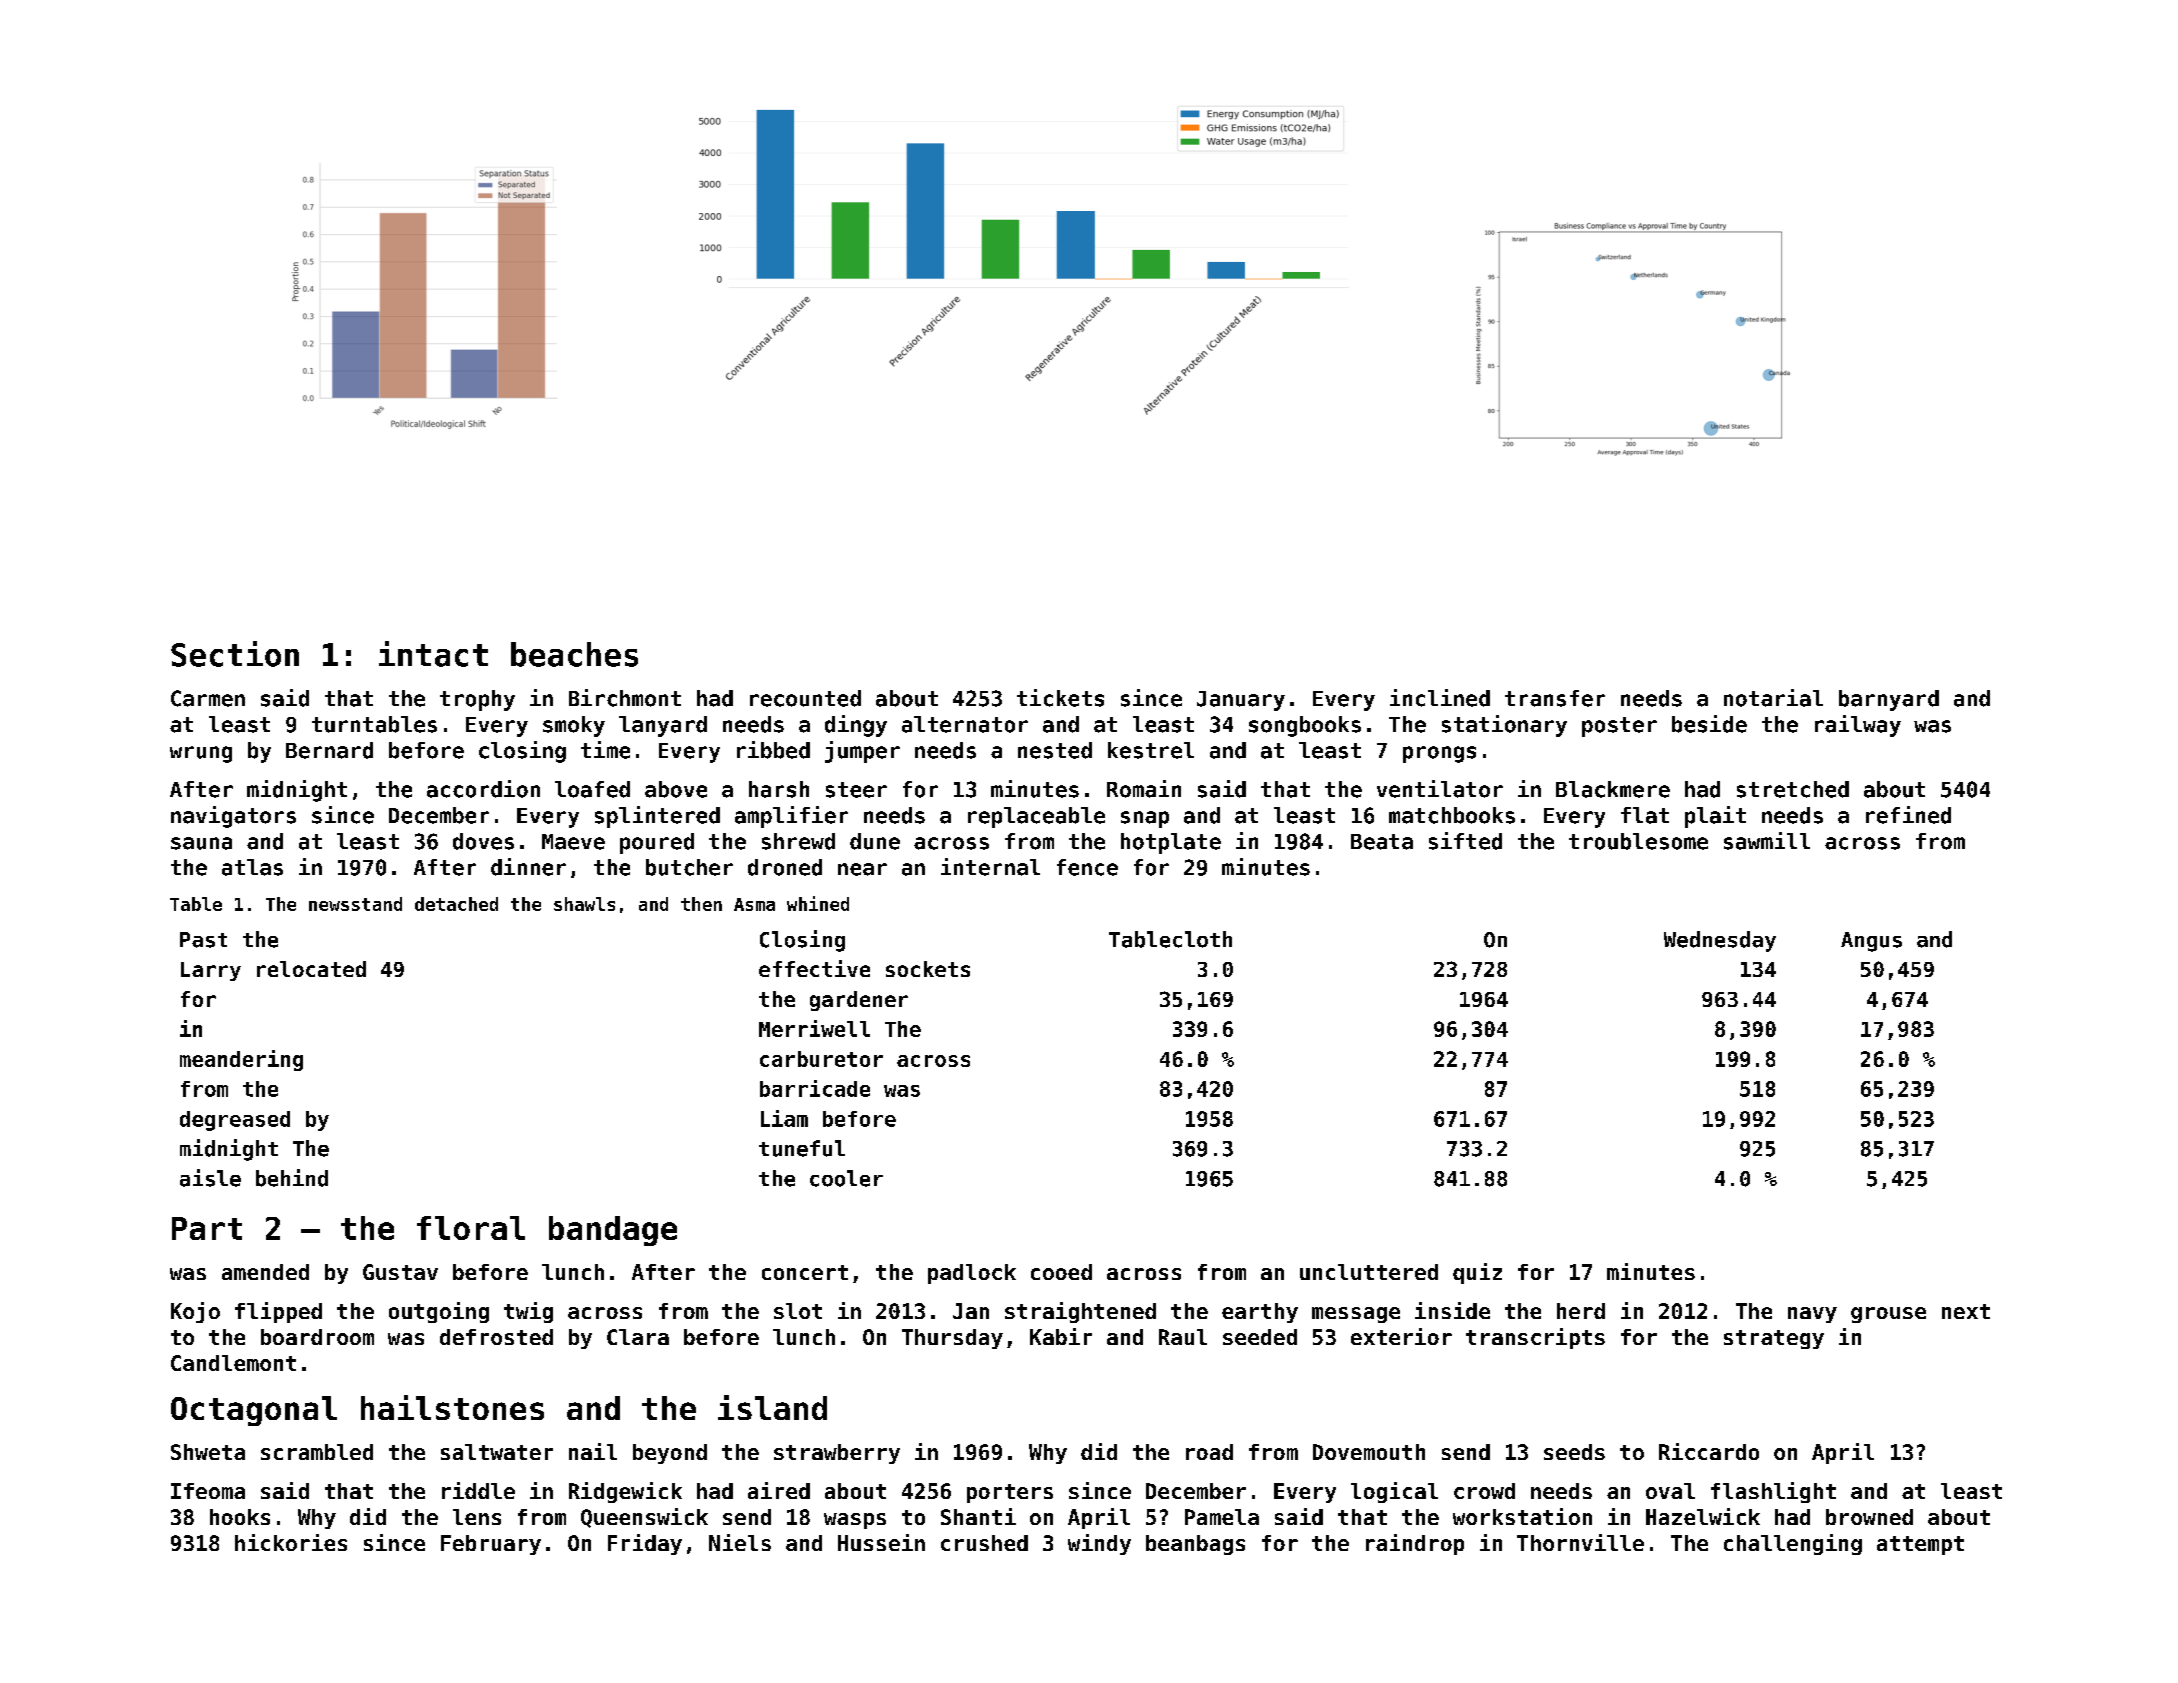  Describe the element at coordinates (1061, 1336) in the image. I see `Kabir` at that location.
